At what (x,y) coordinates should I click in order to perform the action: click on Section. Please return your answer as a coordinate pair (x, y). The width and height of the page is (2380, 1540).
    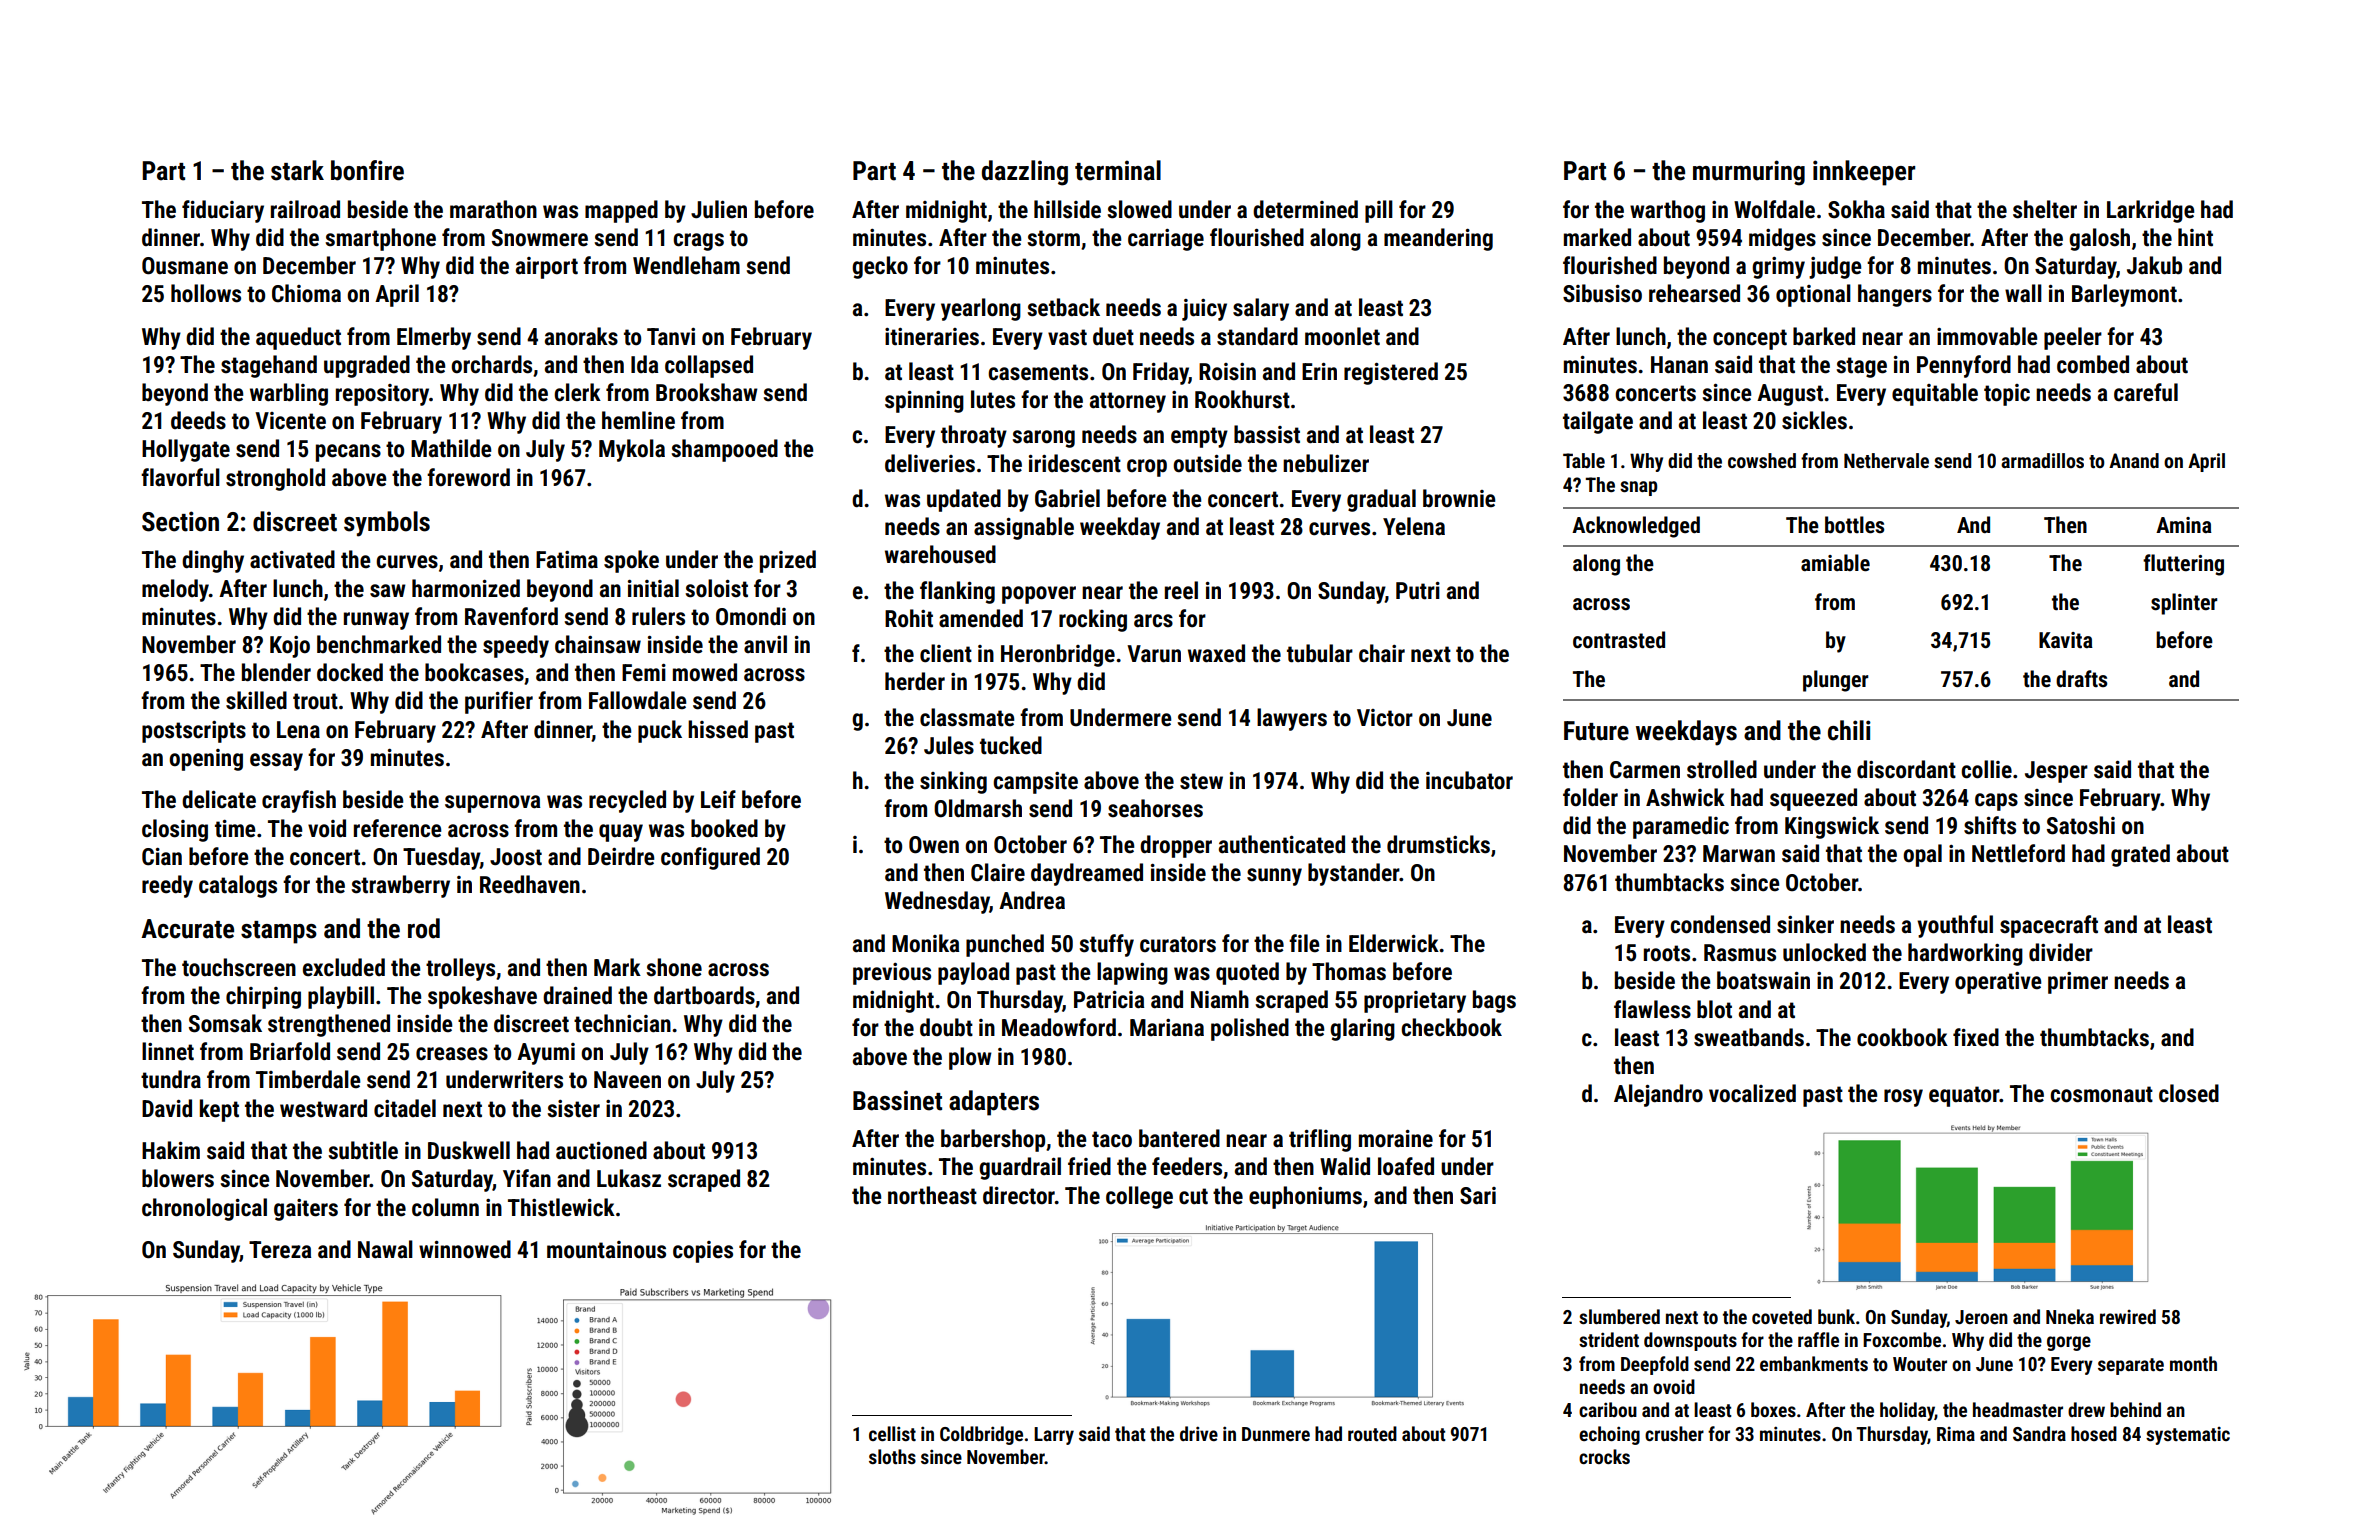
    Looking at the image, I should click on (180, 521).
